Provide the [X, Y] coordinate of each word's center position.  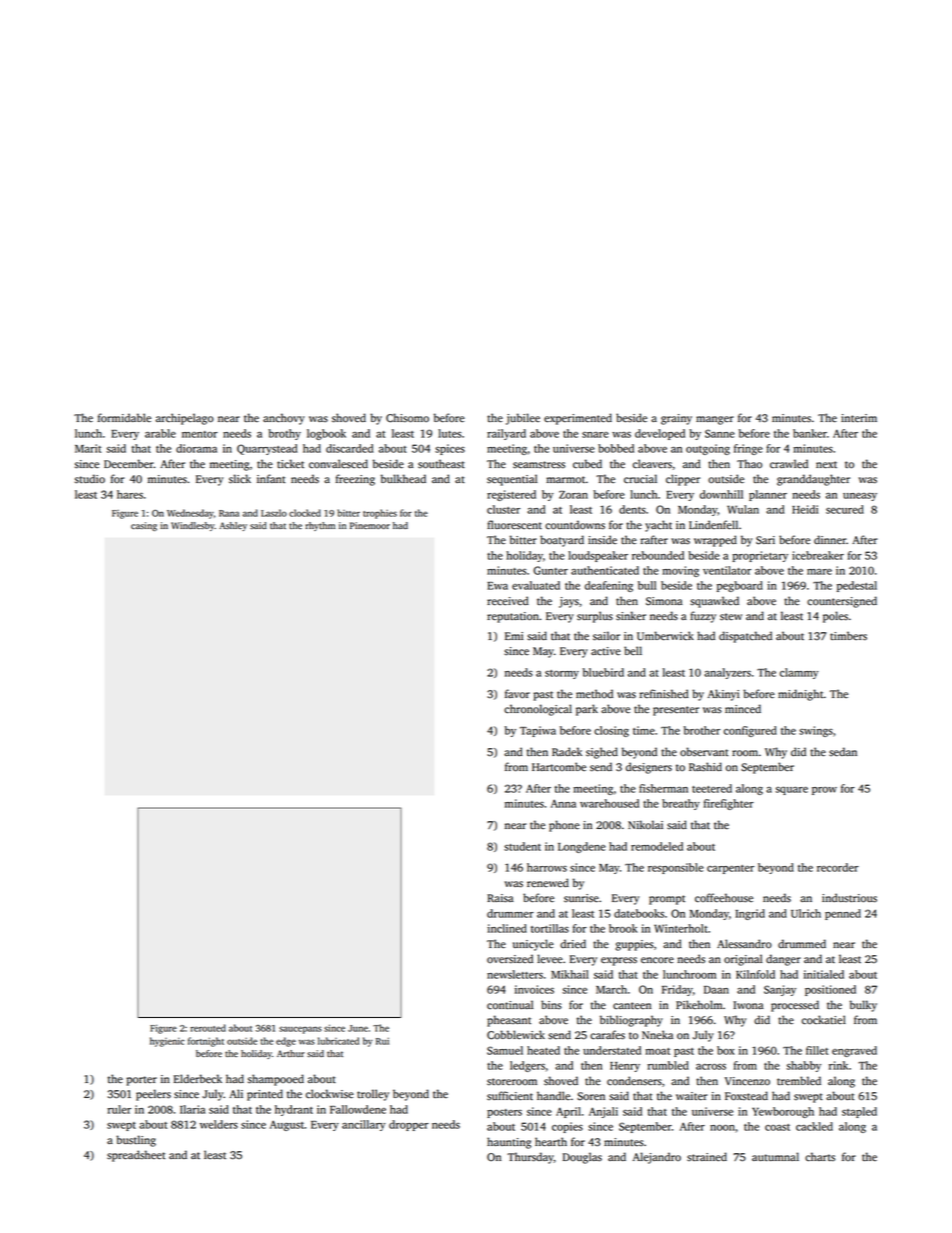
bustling [136, 1141]
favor [517, 694]
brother [702, 730]
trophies [380, 514]
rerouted [208, 1028]
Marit [88, 448]
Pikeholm [699, 1005]
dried [573, 944]
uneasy [860, 496]
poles [835, 617]
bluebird [603, 672]
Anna [563, 803]
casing [144, 526]
